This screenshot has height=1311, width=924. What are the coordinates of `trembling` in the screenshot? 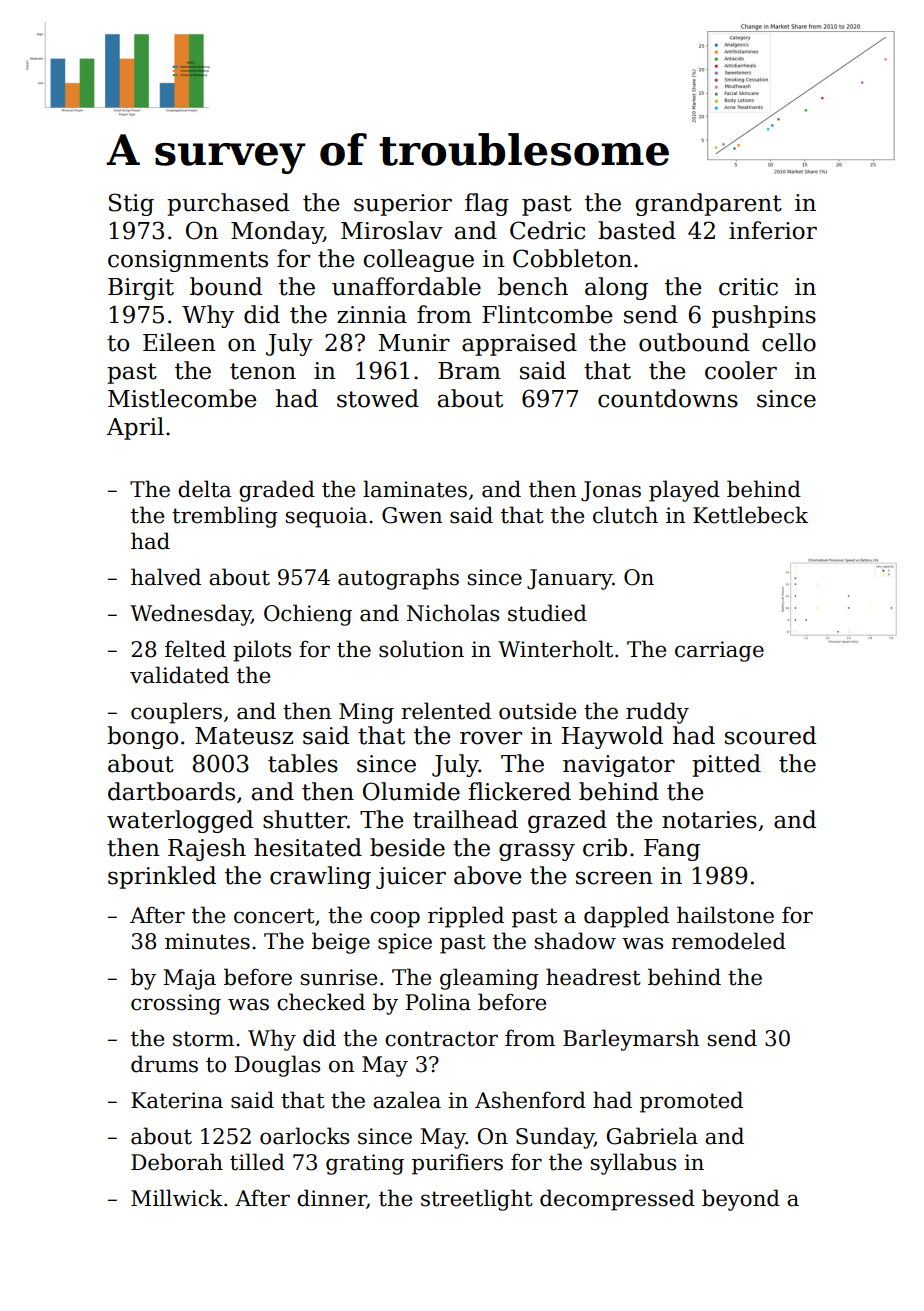 It's located at (225, 517).
